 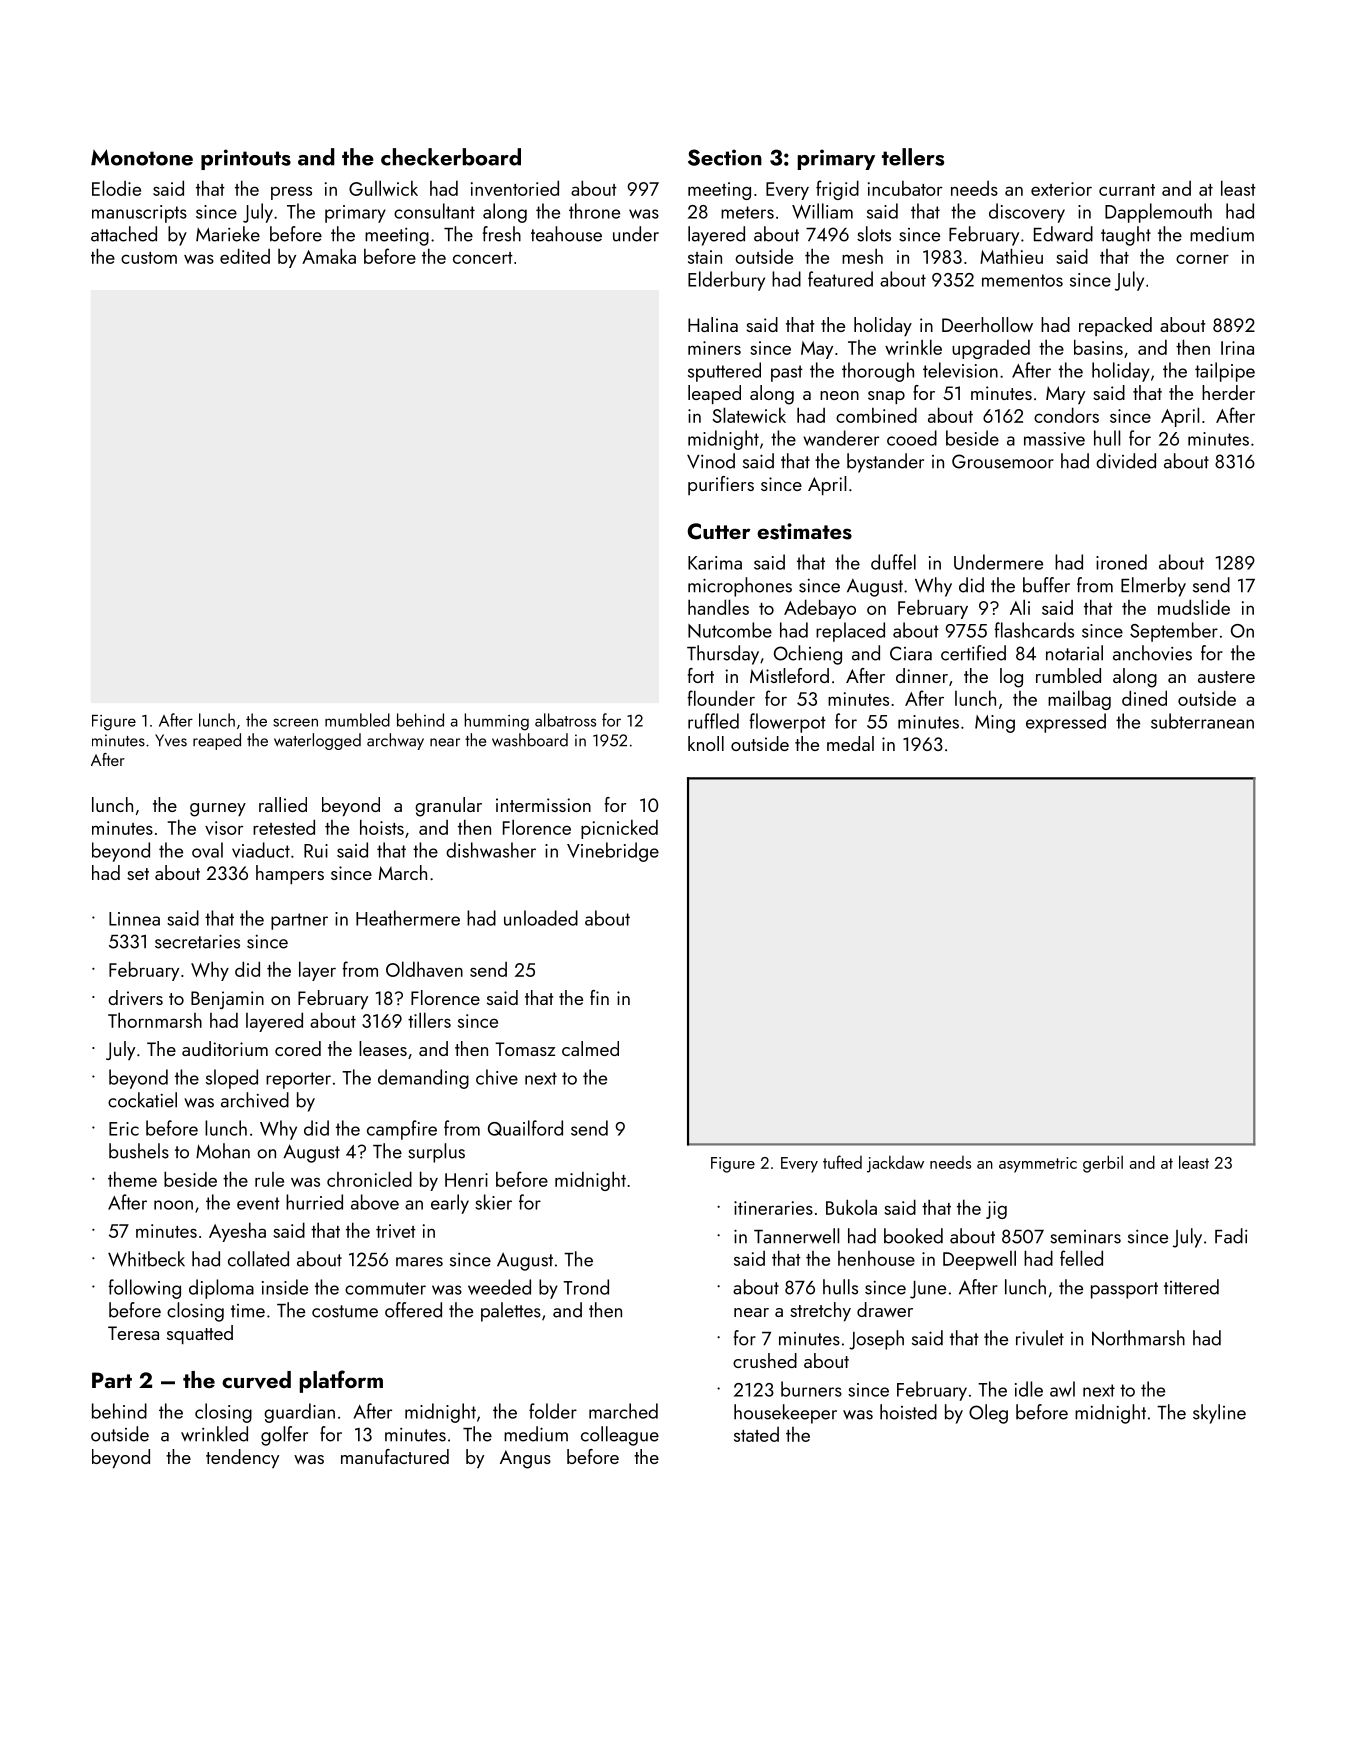 What do you see at coordinates (566, 234) in the screenshot?
I see `teahouse` at bounding box center [566, 234].
